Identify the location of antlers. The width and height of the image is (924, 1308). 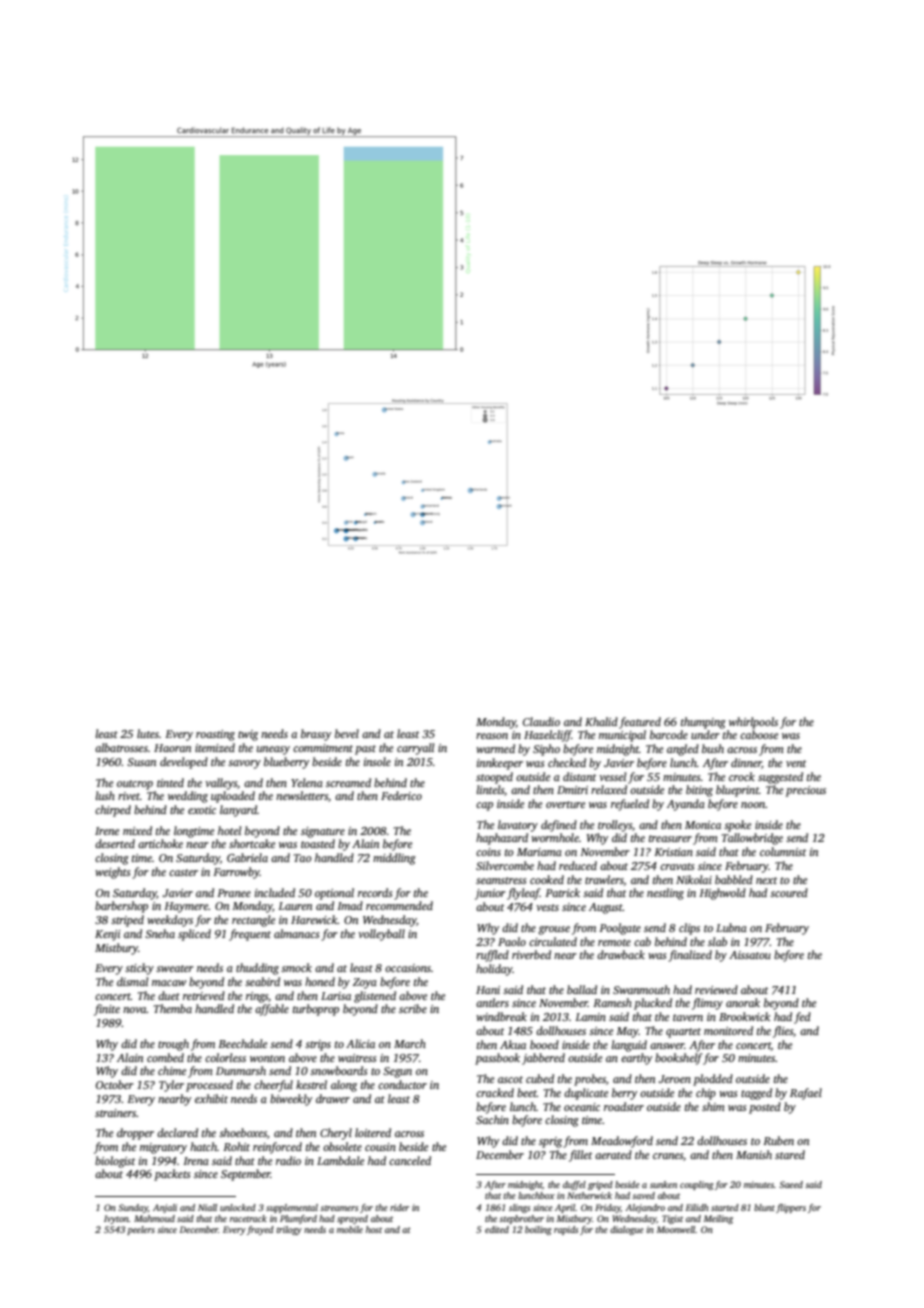
(492, 1002).
